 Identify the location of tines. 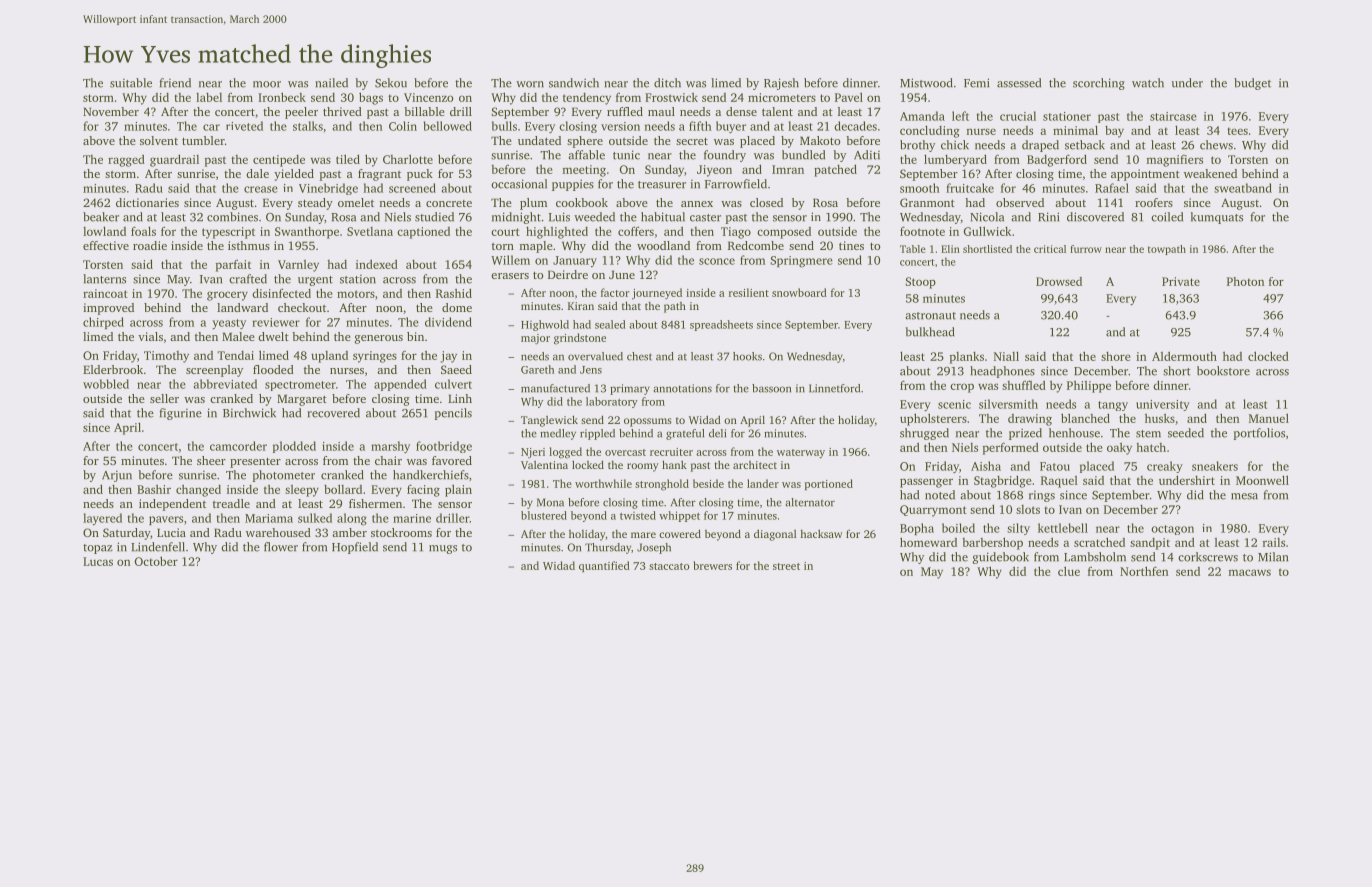
(851, 245).
